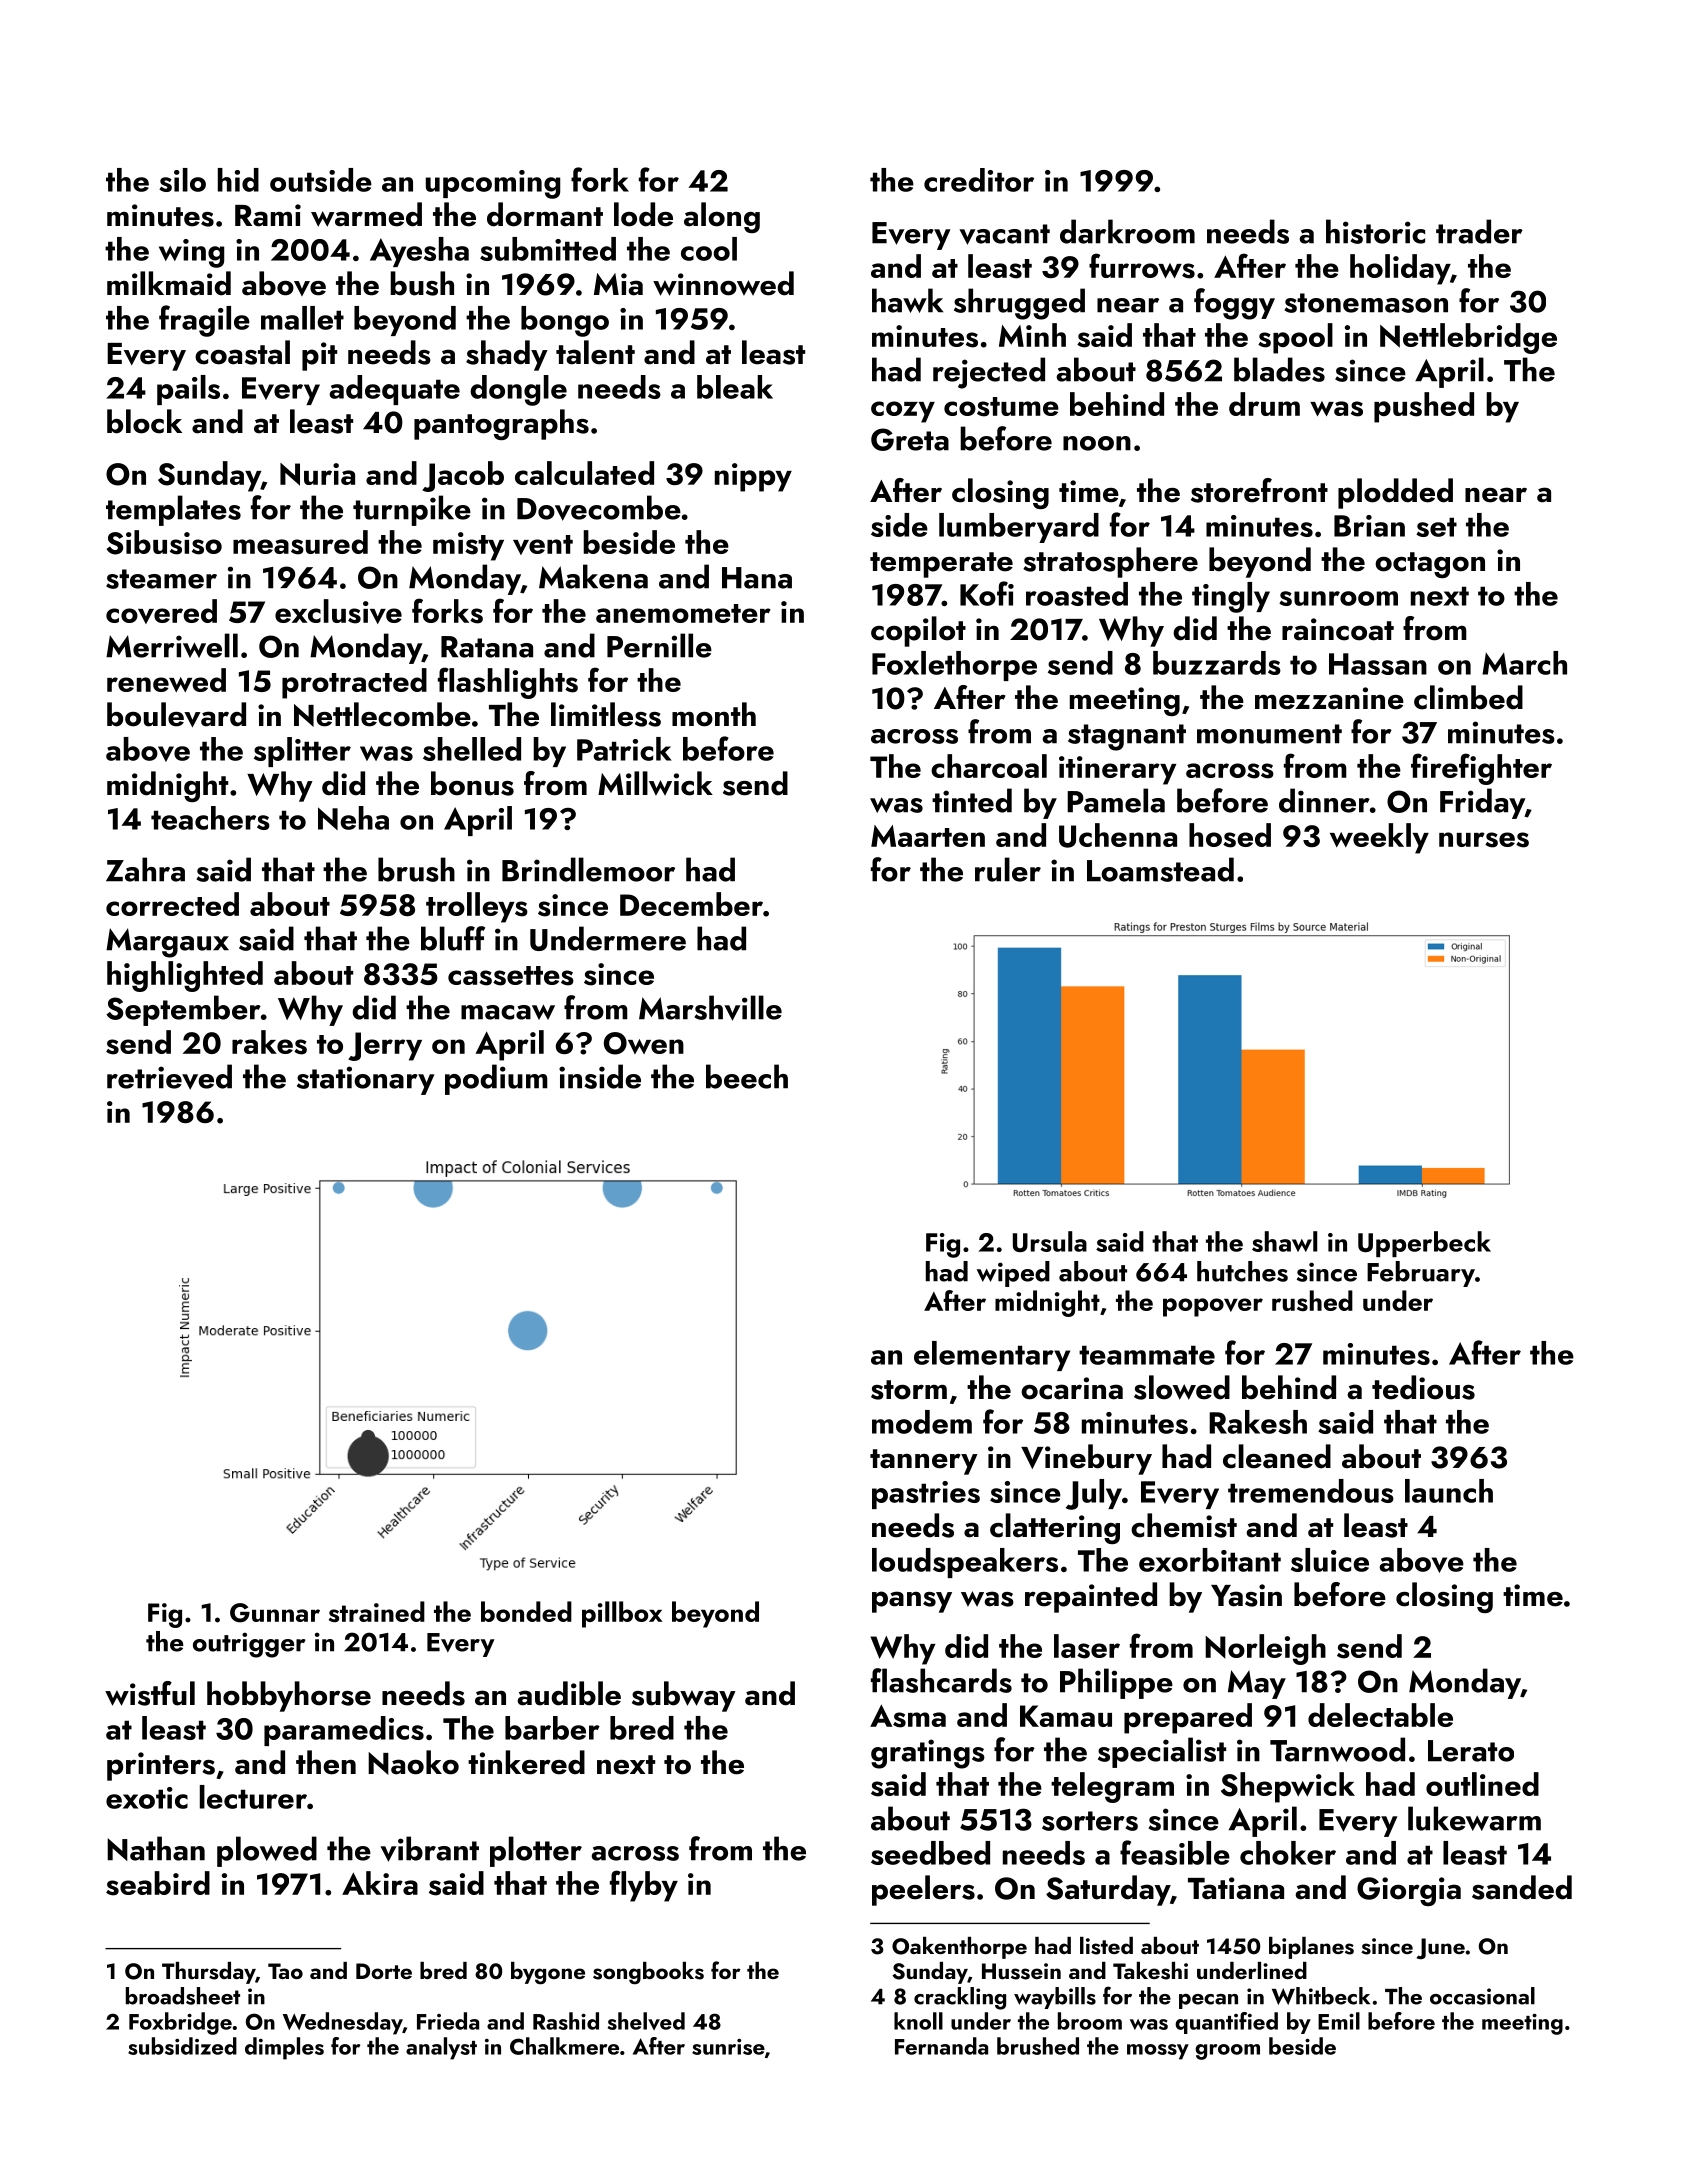 This screenshot has height=2178, width=1683. Describe the element at coordinates (1158, 2052) in the screenshot. I see `mossy` at that location.
